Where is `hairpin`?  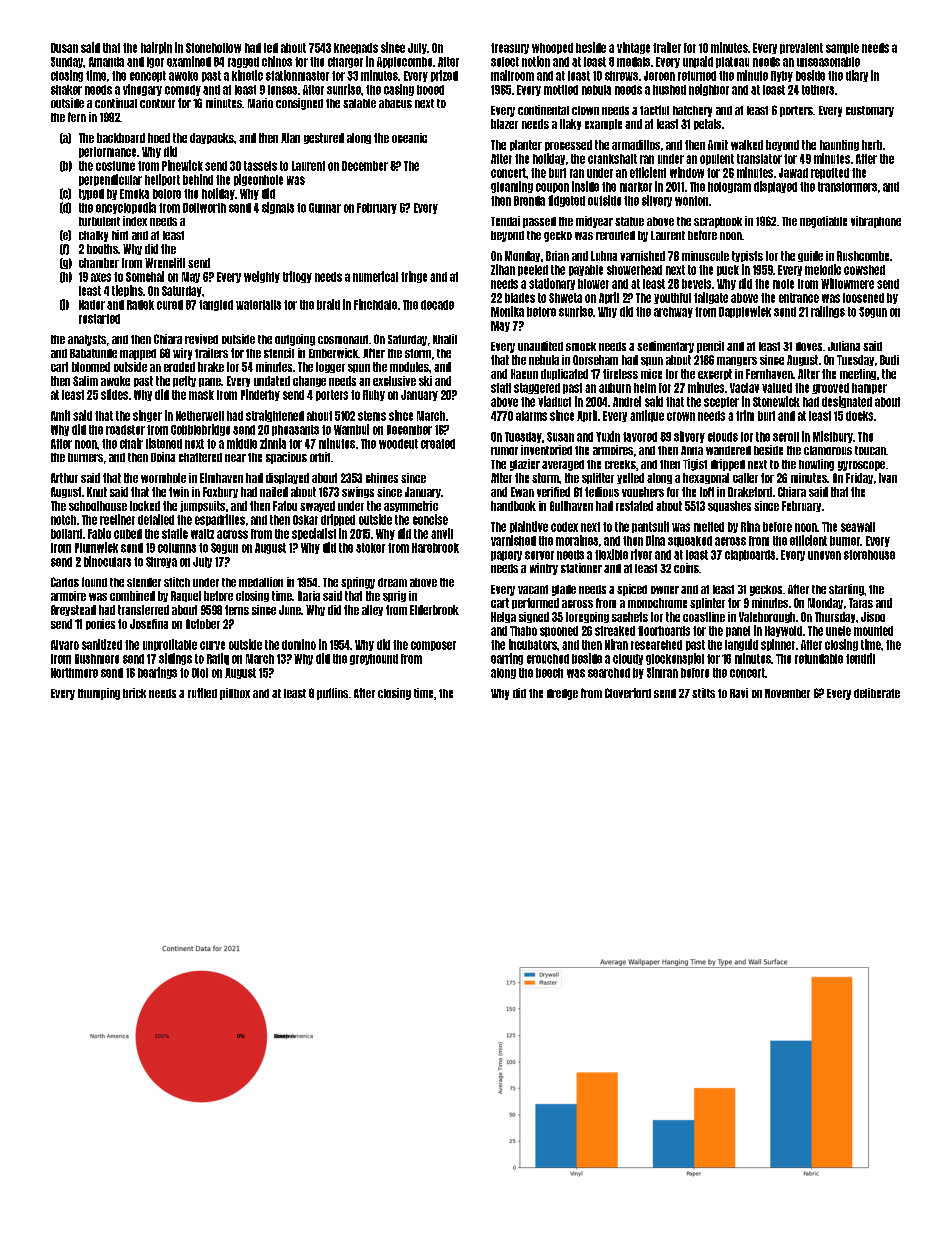
hairpin is located at coordinates (156, 48).
